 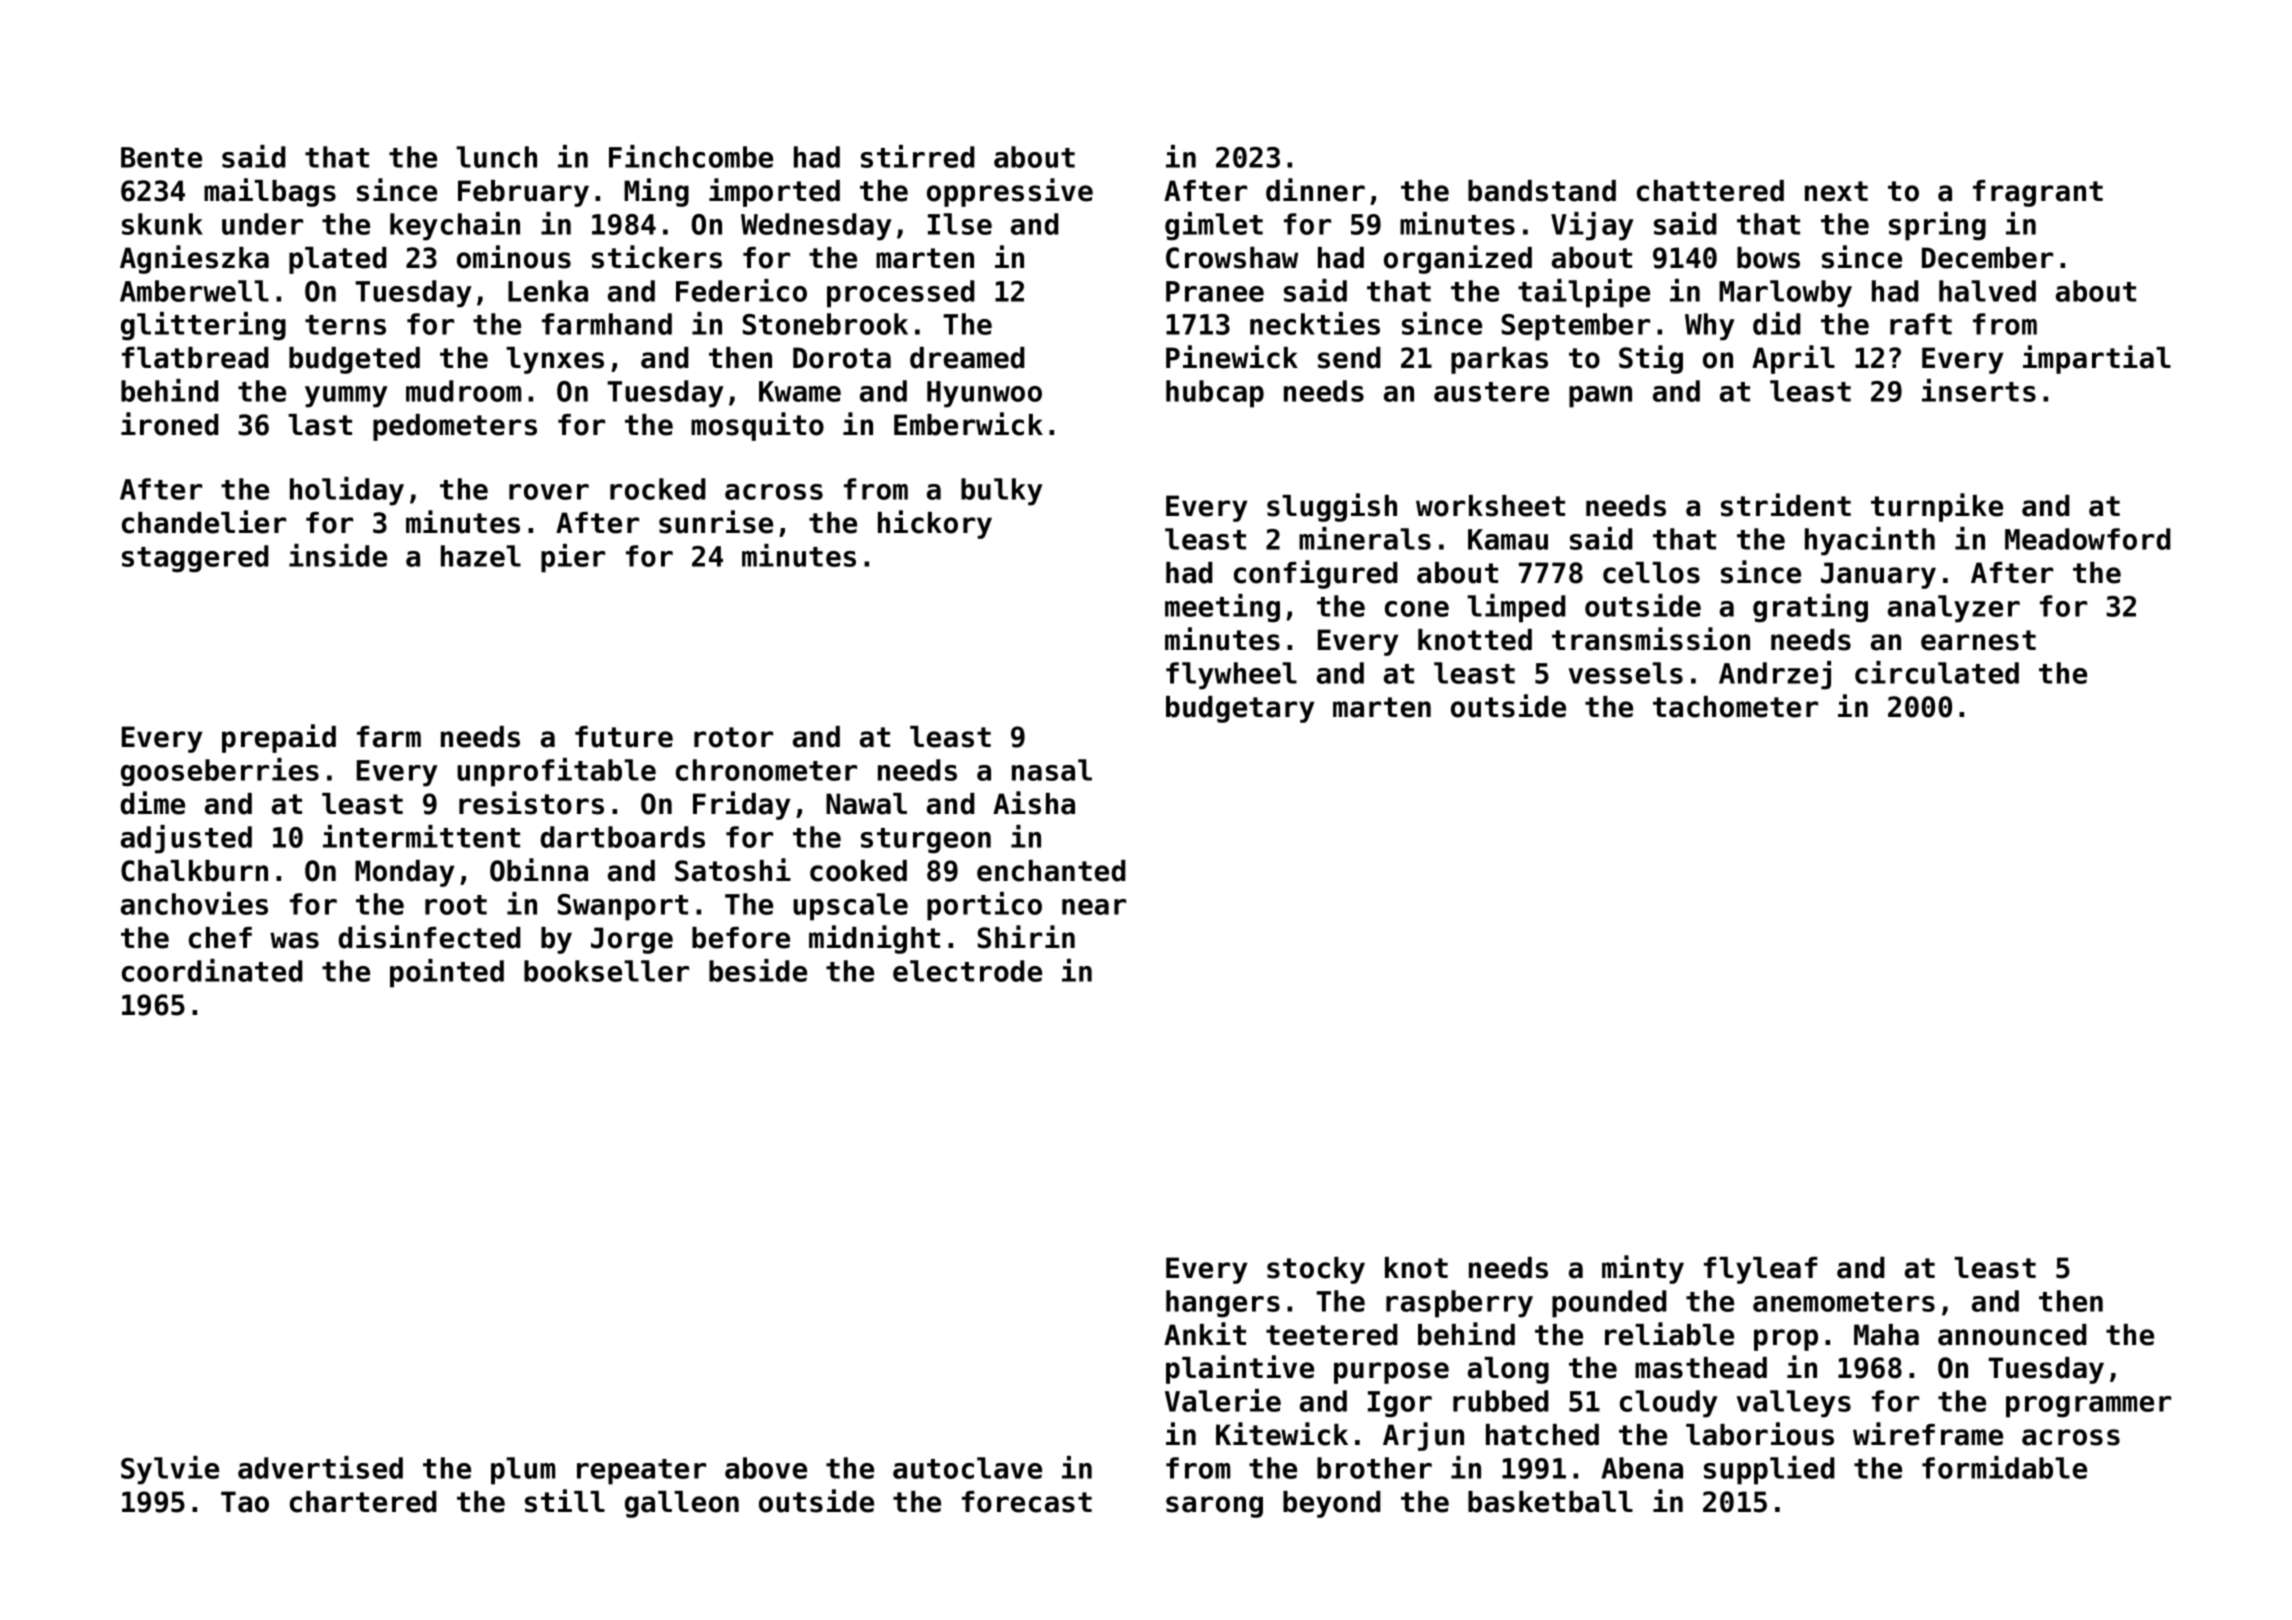 What do you see at coordinates (1844, 1302) in the screenshot?
I see `anemometers` at bounding box center [1844, 1302].
